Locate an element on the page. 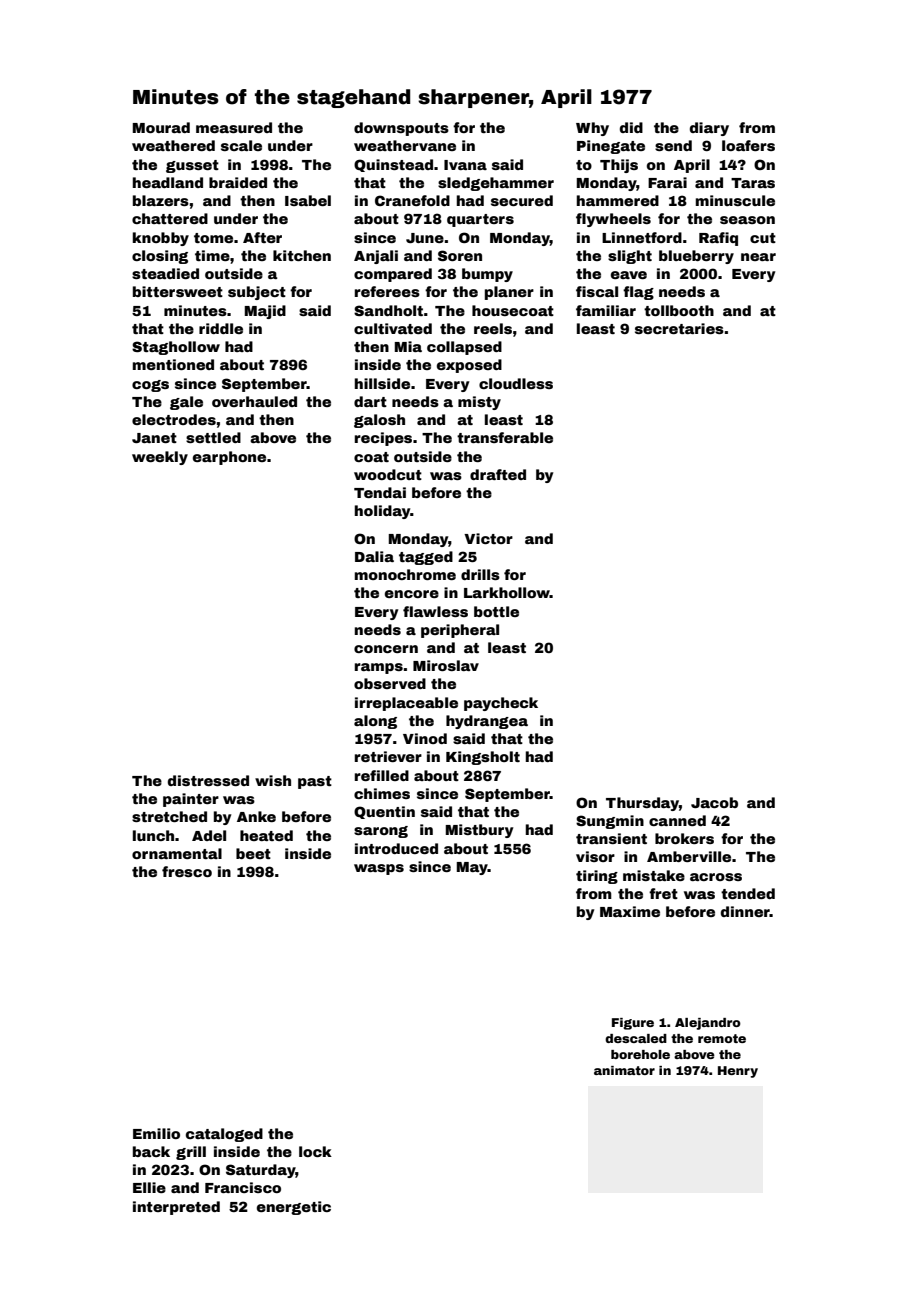 The width and height of the image is (908, 1316). earphone is located at coordinates (229, 458).
